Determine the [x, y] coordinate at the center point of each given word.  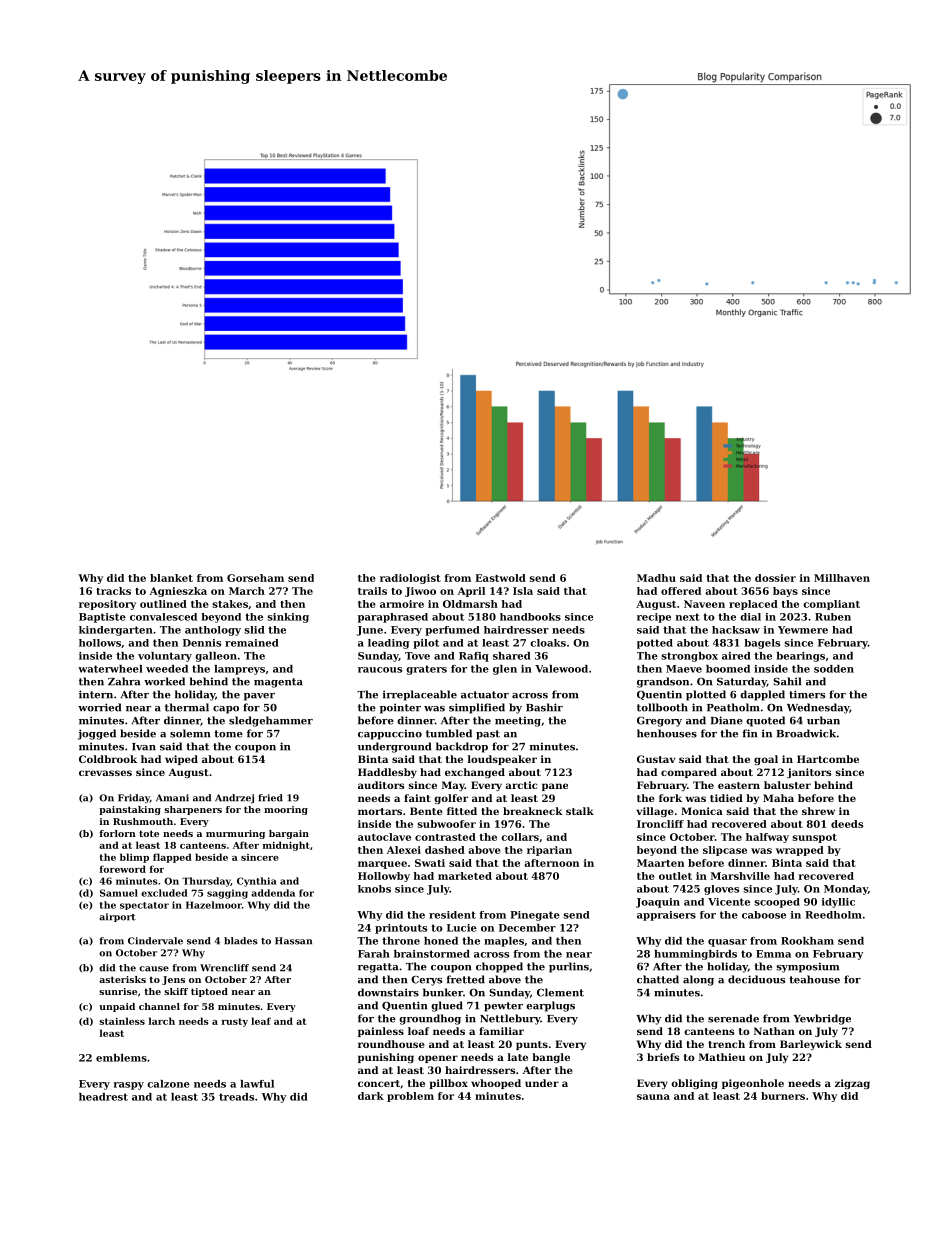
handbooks [530, 617]
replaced [753, 605]
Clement [560, 992]
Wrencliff [224, 968]
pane [555, 787]
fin [749, 733]
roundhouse [391, 1044]
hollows [100, 643]
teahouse [814, 979]
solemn [190, 733]
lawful [257, 1084]
